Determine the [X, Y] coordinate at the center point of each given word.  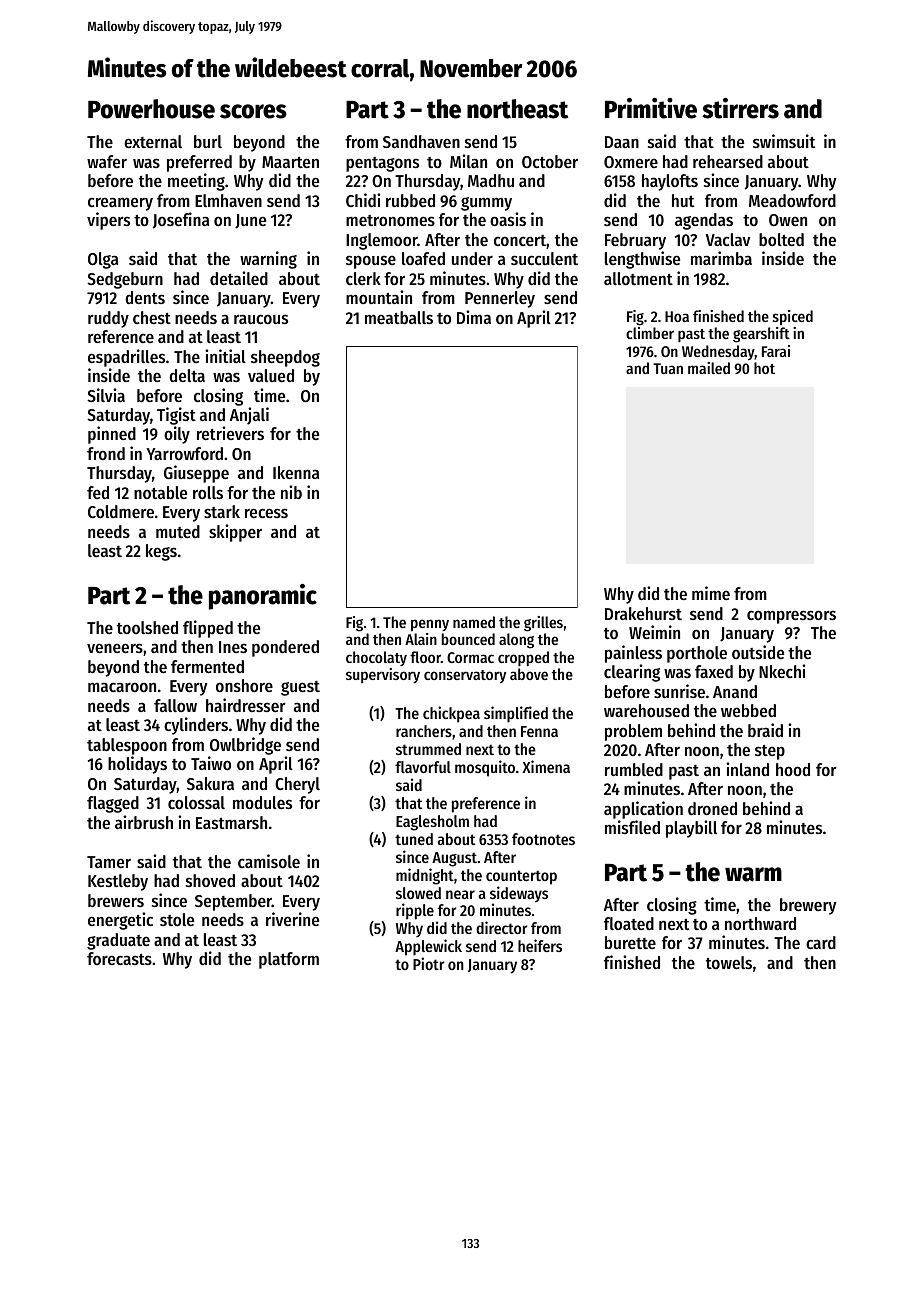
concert [520, 240]
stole [177, 919]
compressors [791, 617]
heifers [540, 945]
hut [683, 200]
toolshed [147, 627]
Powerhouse [151, 109]
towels [729, 962]
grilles [543, 624]
